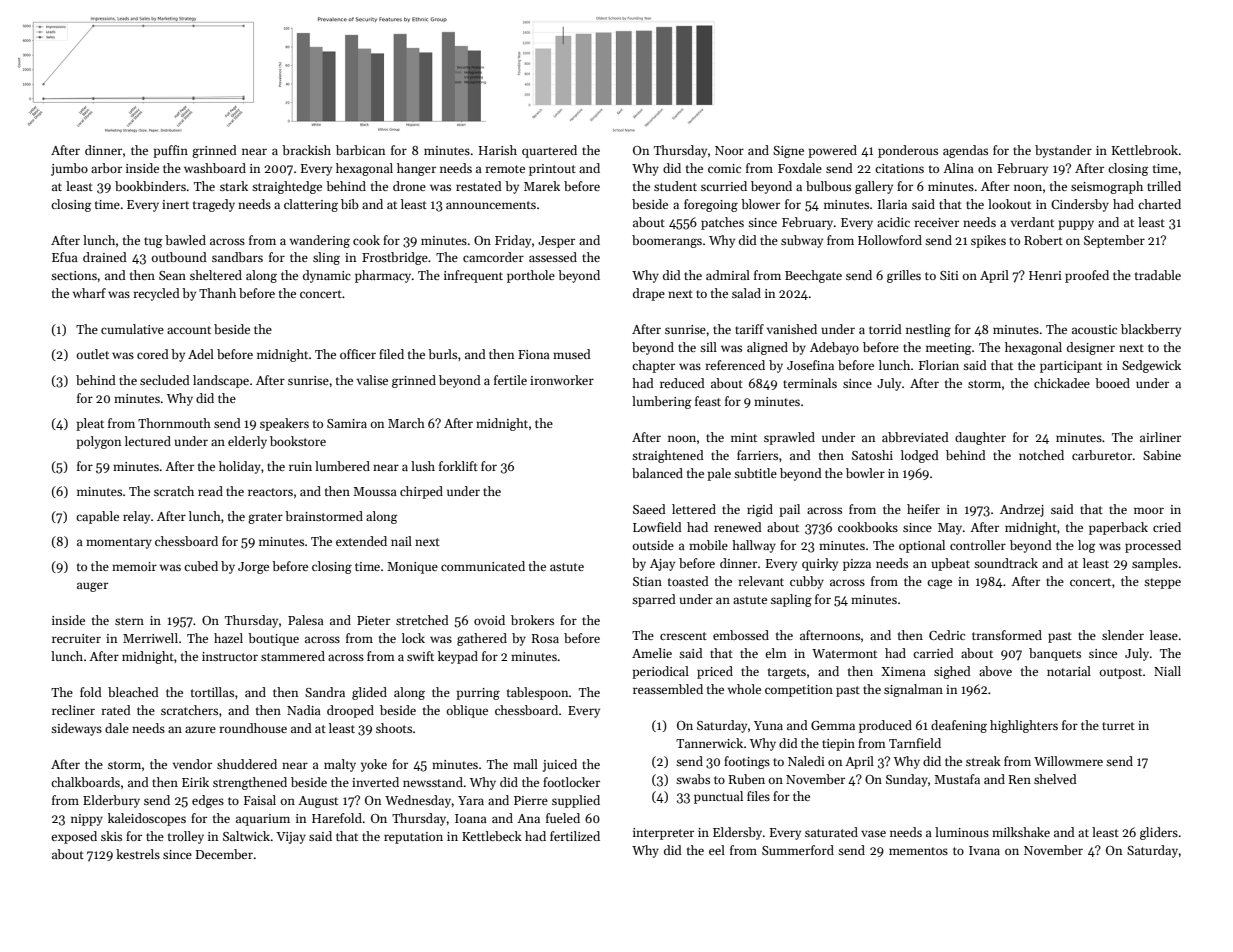 The image size is (1233, 952). Describe the element at coordinates (717, 850) in the page. I see `eel` at that location.
